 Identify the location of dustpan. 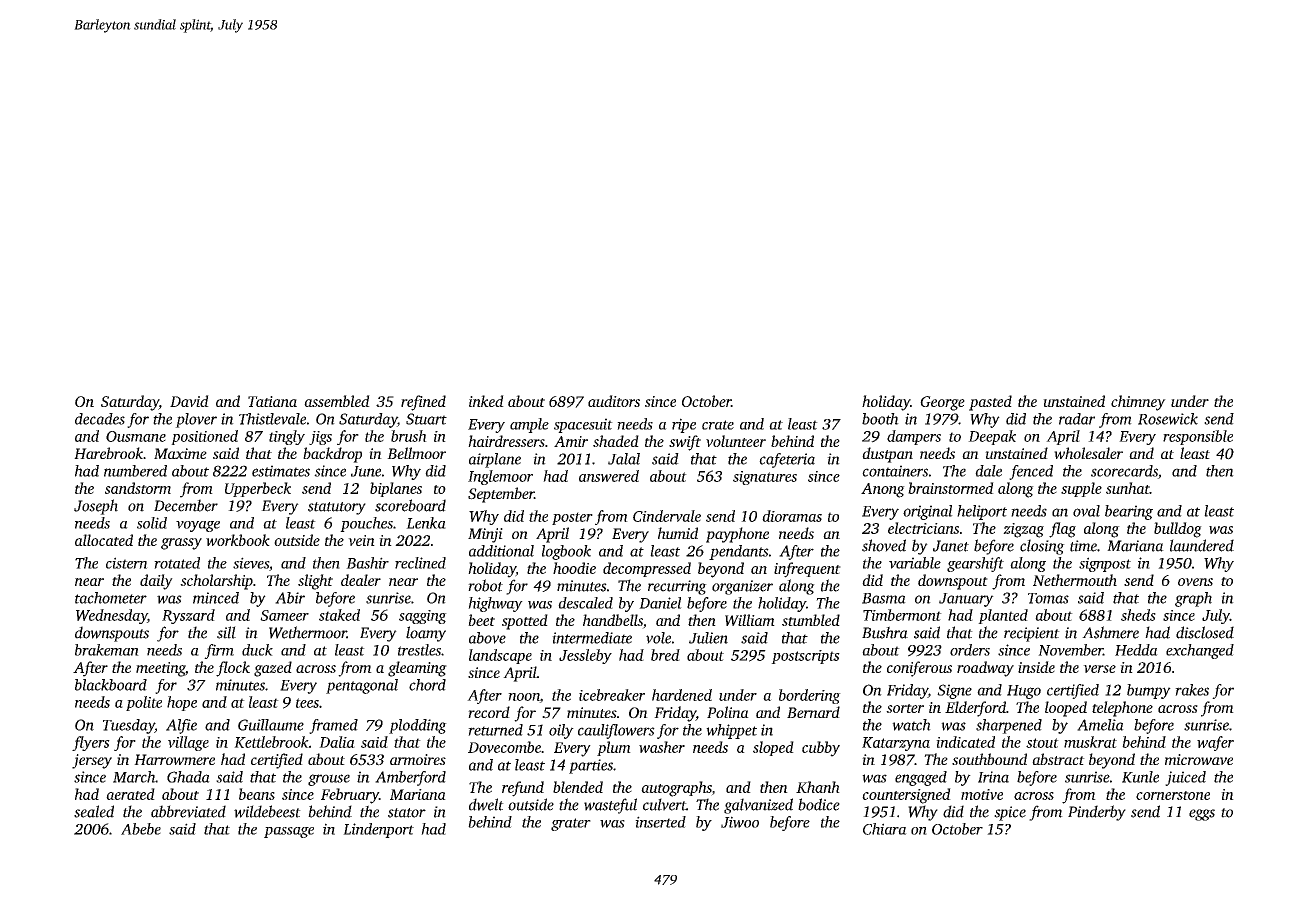
(887, 455).
